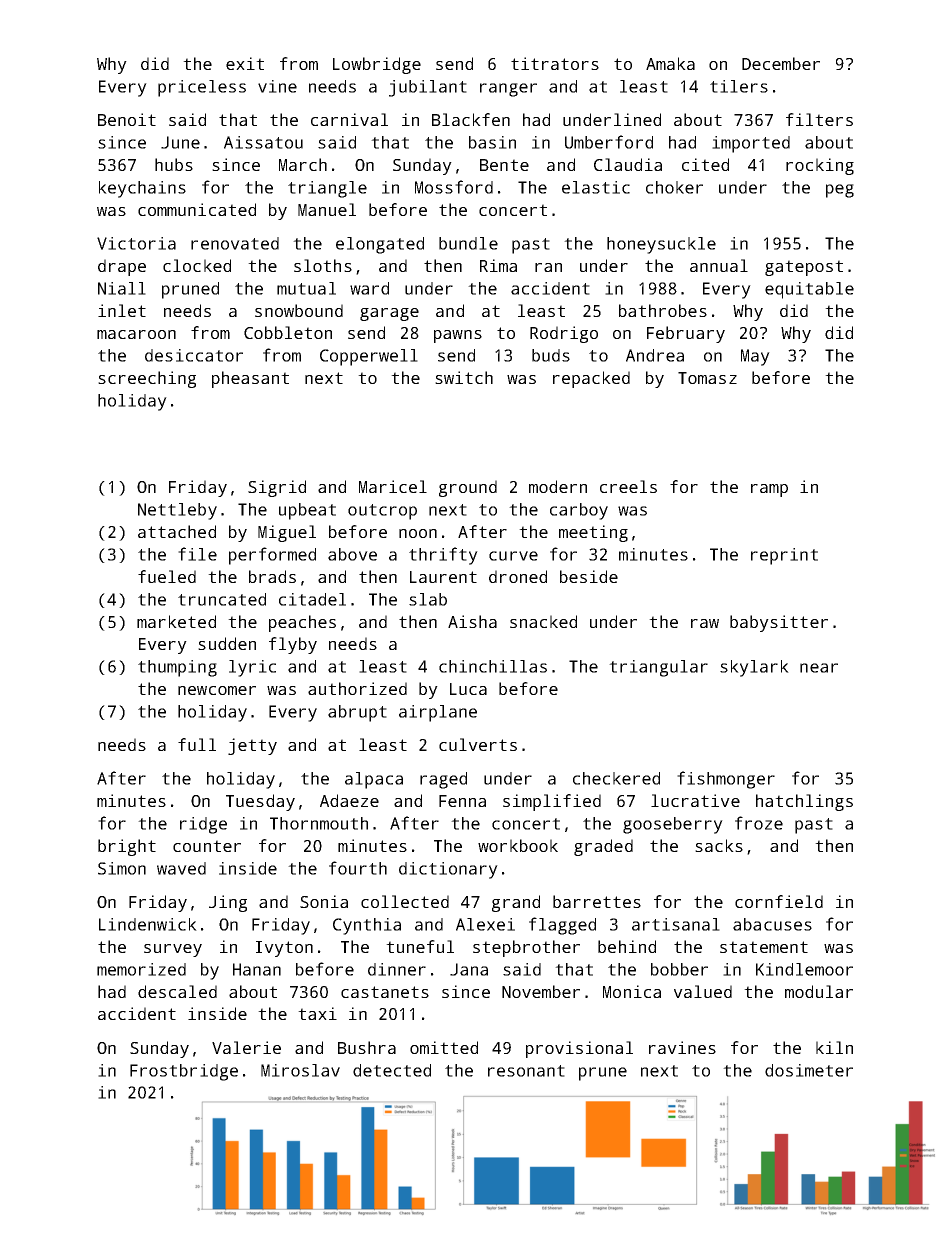 The height and width of the screenshot is (1233, 952). Describe the element at coordinates (245, 63) in the screenshot. I see `exit` at that location.
